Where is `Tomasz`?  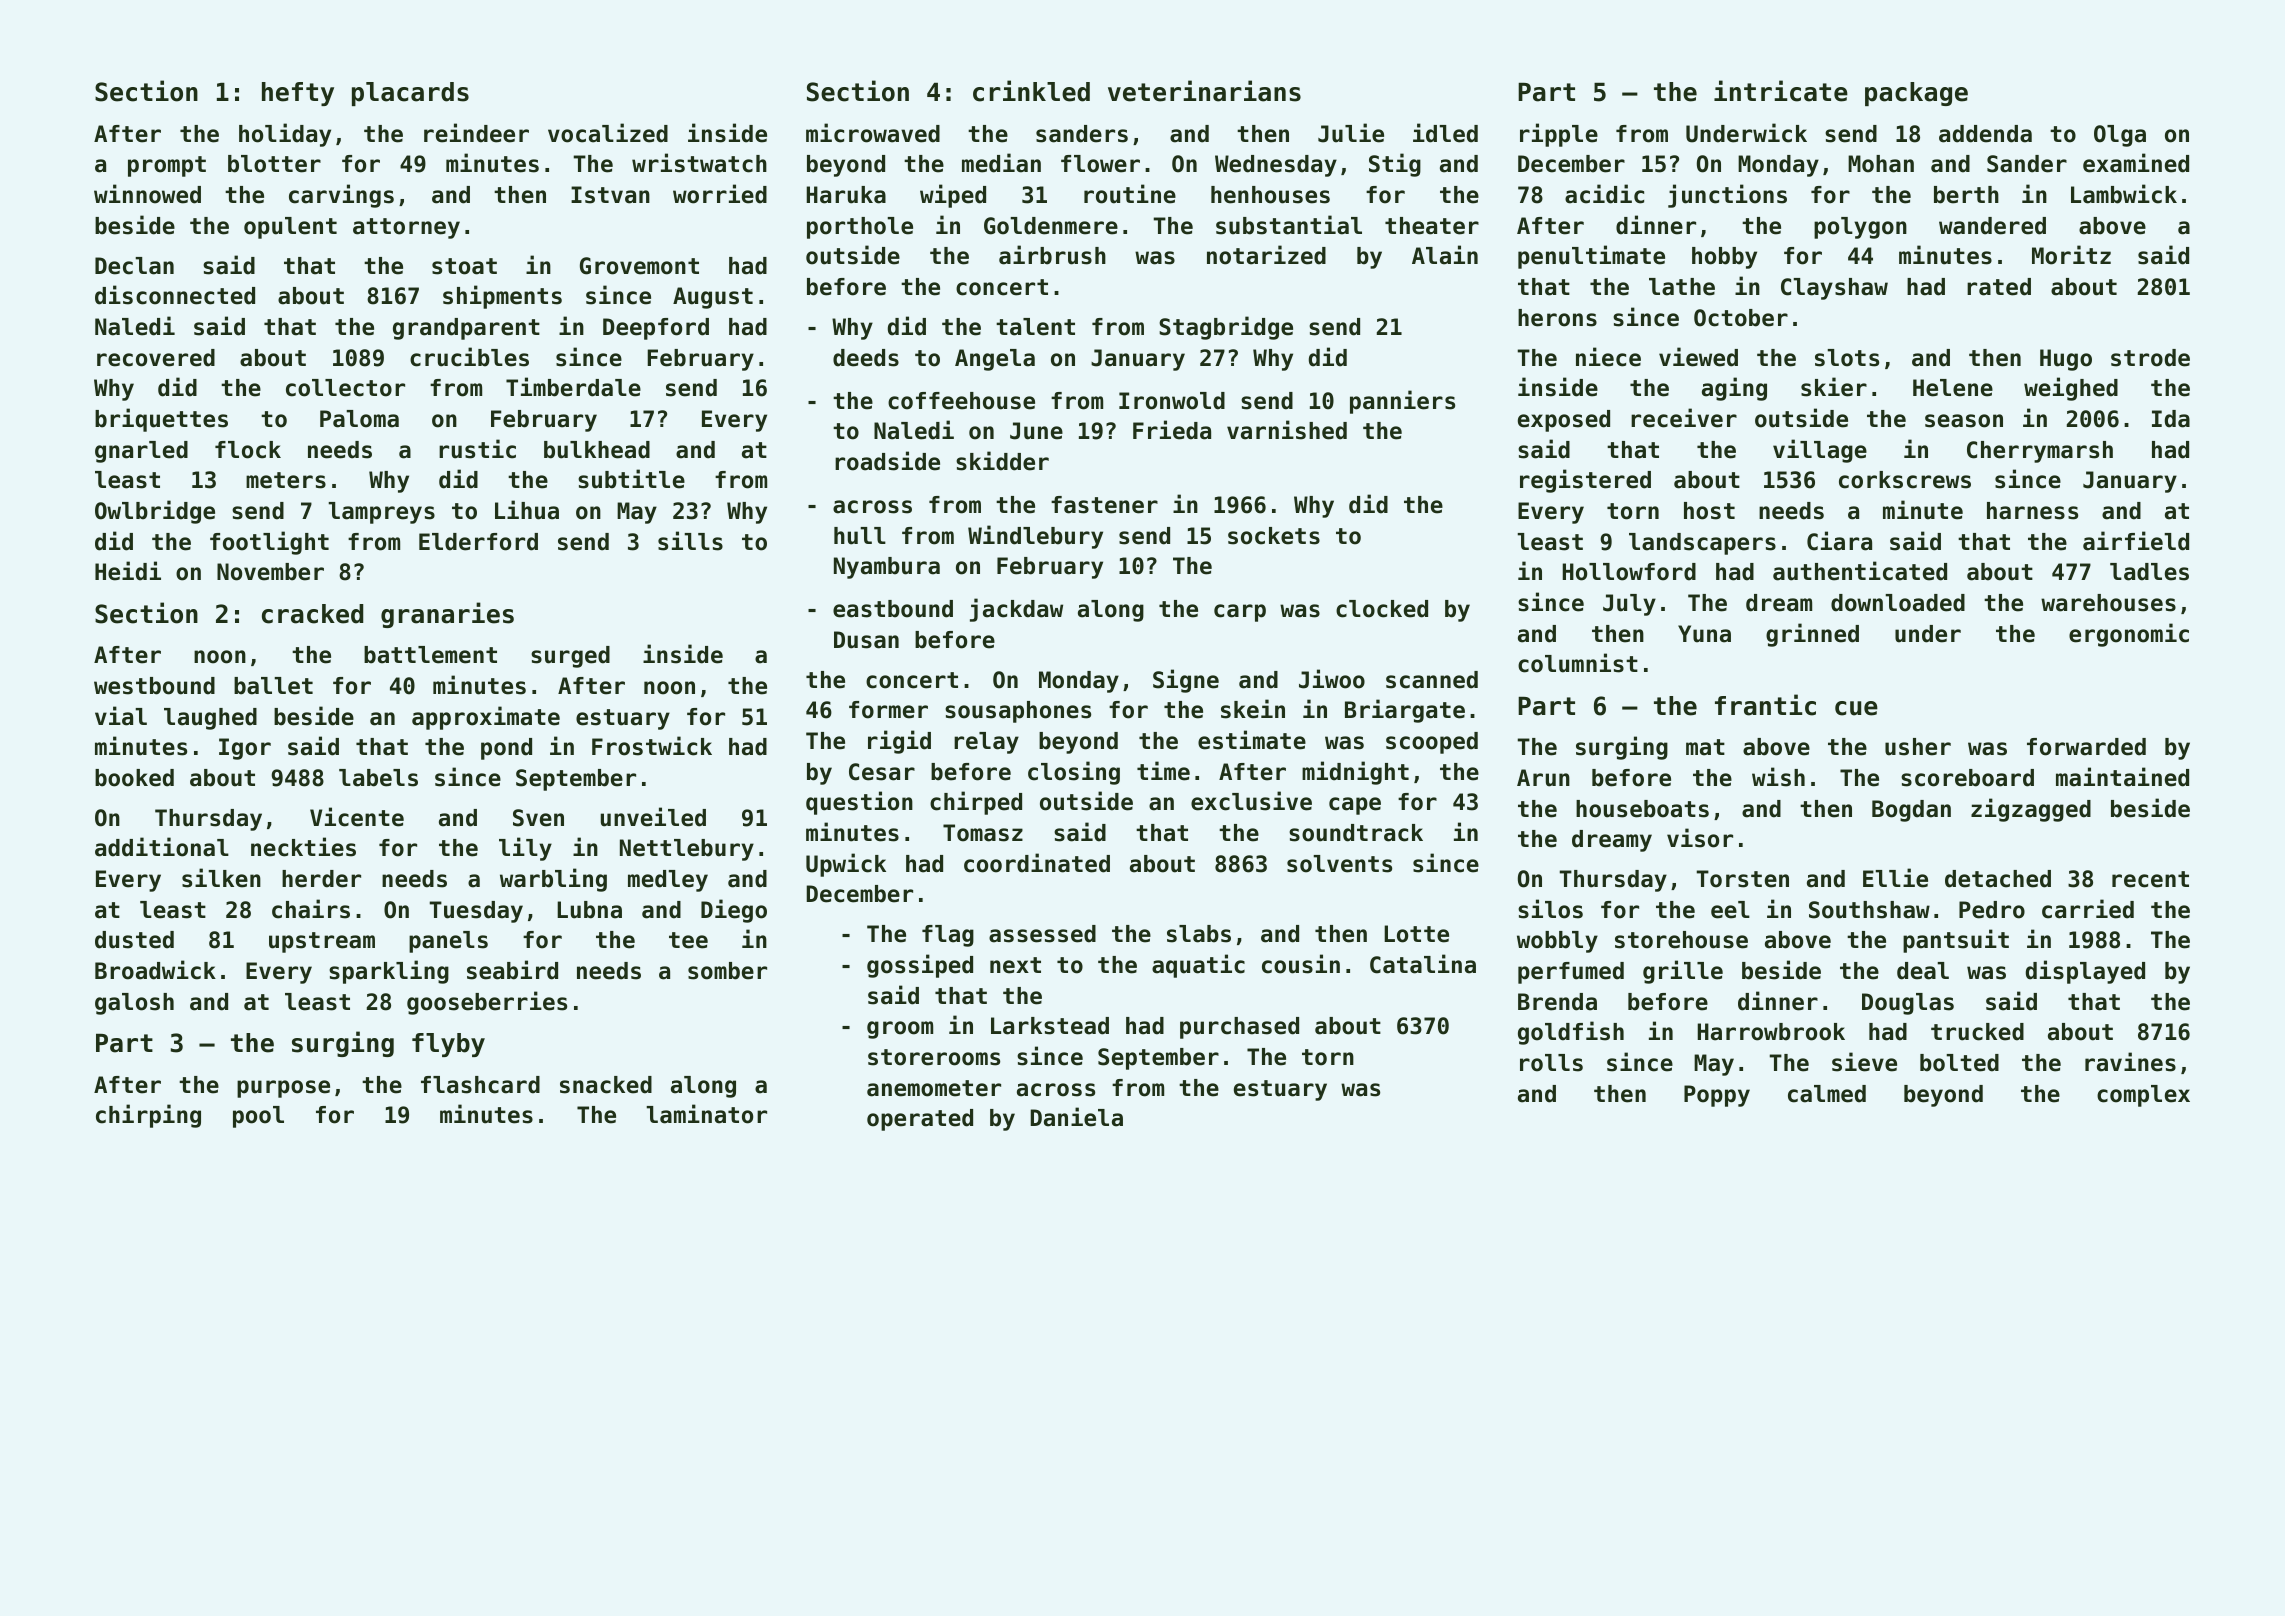 Tomasz is located at coordinates (983, 833).
